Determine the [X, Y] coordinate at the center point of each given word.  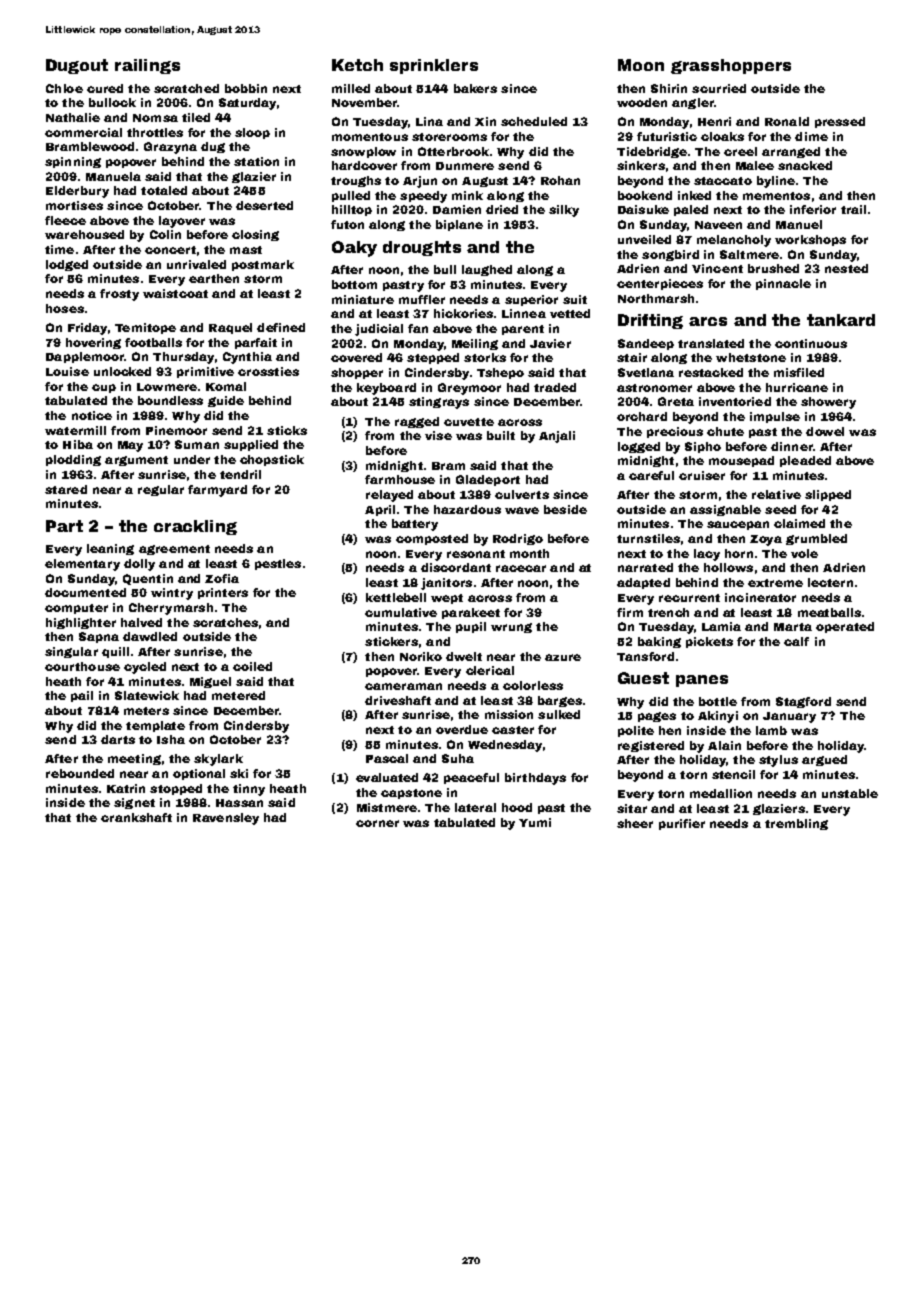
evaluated [387, 777]
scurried [719, 88]
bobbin [246, 88]
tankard [841, 320]
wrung [511, 628]
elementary [82, 565]
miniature [363, 299]
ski [239, 773]
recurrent [689, 598]
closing [255, 235]
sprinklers [434, 66]
